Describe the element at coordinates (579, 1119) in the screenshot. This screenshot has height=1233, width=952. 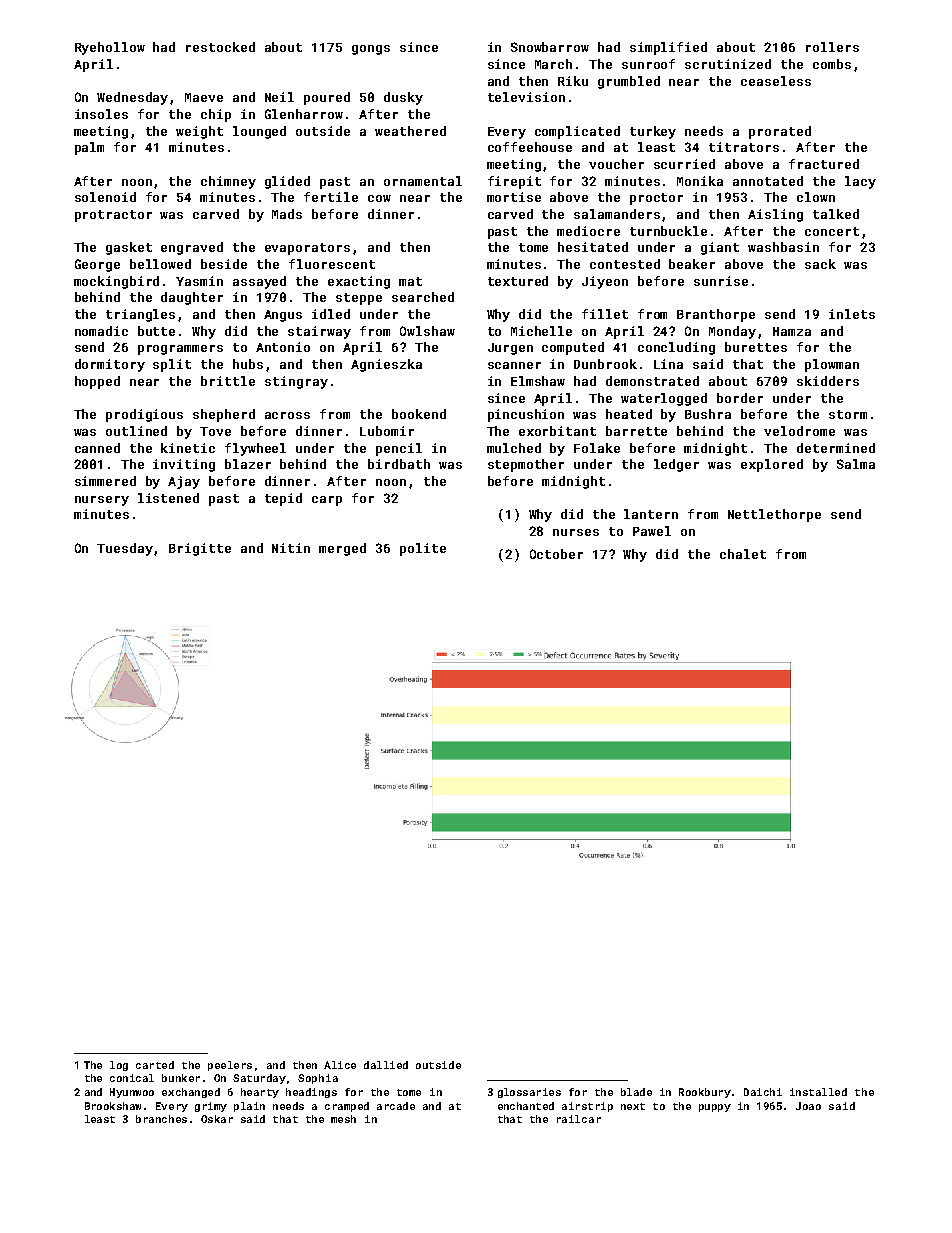
I see `railcar` at that location.
